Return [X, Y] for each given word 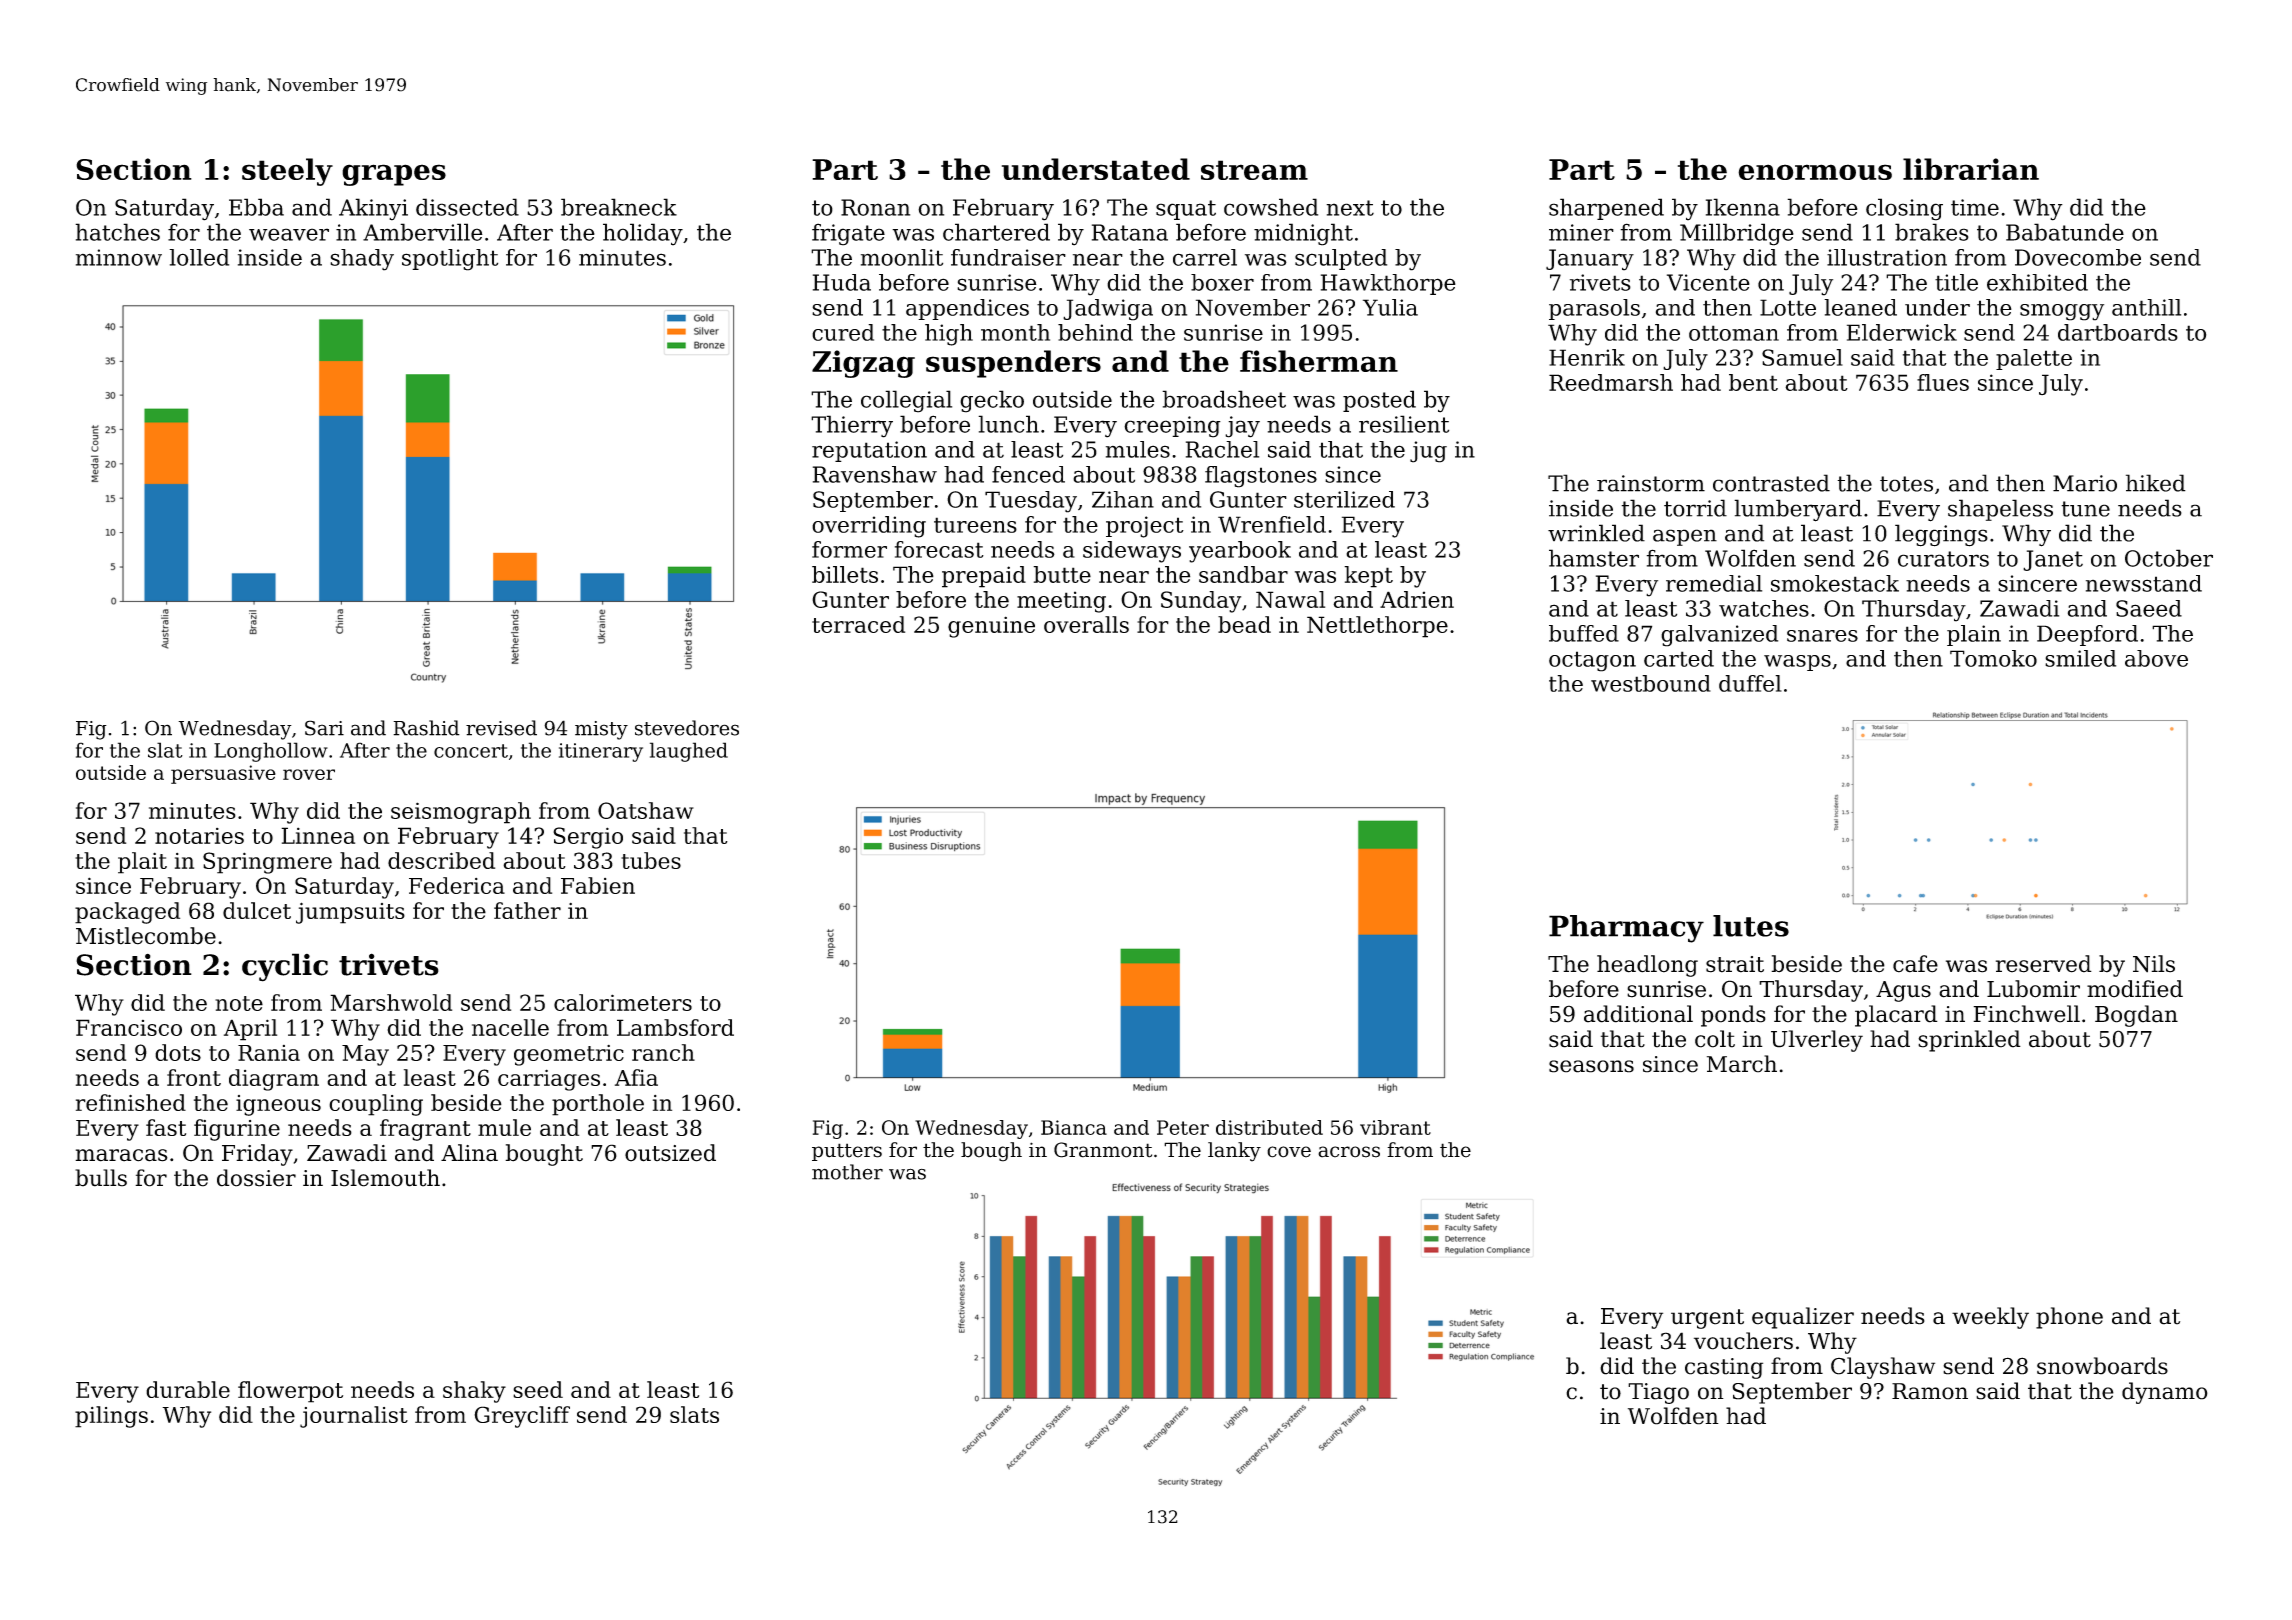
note [239, 1003]
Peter [1183, 1127]
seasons [1591, 1066]
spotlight [450, 260]
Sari [324, 728]
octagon [1592, 661]
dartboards [2118, 332]
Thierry [852, 426]
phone [2069, 1318]
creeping [1172, 427]
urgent [1707, 1319]
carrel [1205, 257]
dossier [256, 1178]
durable [188, 1389]
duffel [1750, 683]
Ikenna [1743, 207]
